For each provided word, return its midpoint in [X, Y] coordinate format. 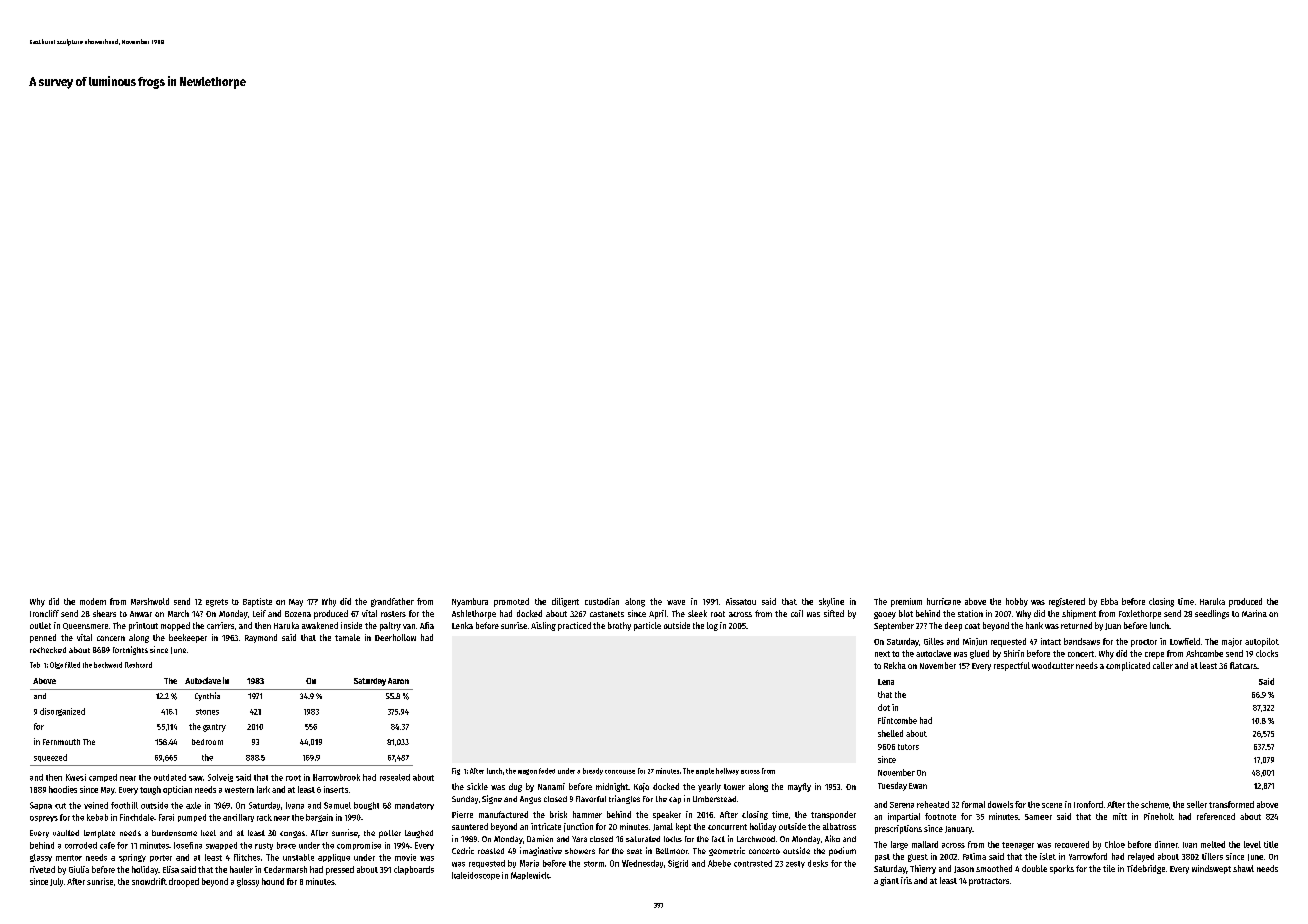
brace [286, 845]
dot [884, 707]
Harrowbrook [336, 777]
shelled [890, 733]
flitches [247, 857]
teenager [1018, 846]
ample [705, 771]
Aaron [398, 681]
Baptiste [257, 602]
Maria [529, 863]
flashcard [138, 665]
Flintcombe [897, 720]
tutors [908, 747]
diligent [565, 602]
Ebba [1109, 601]
